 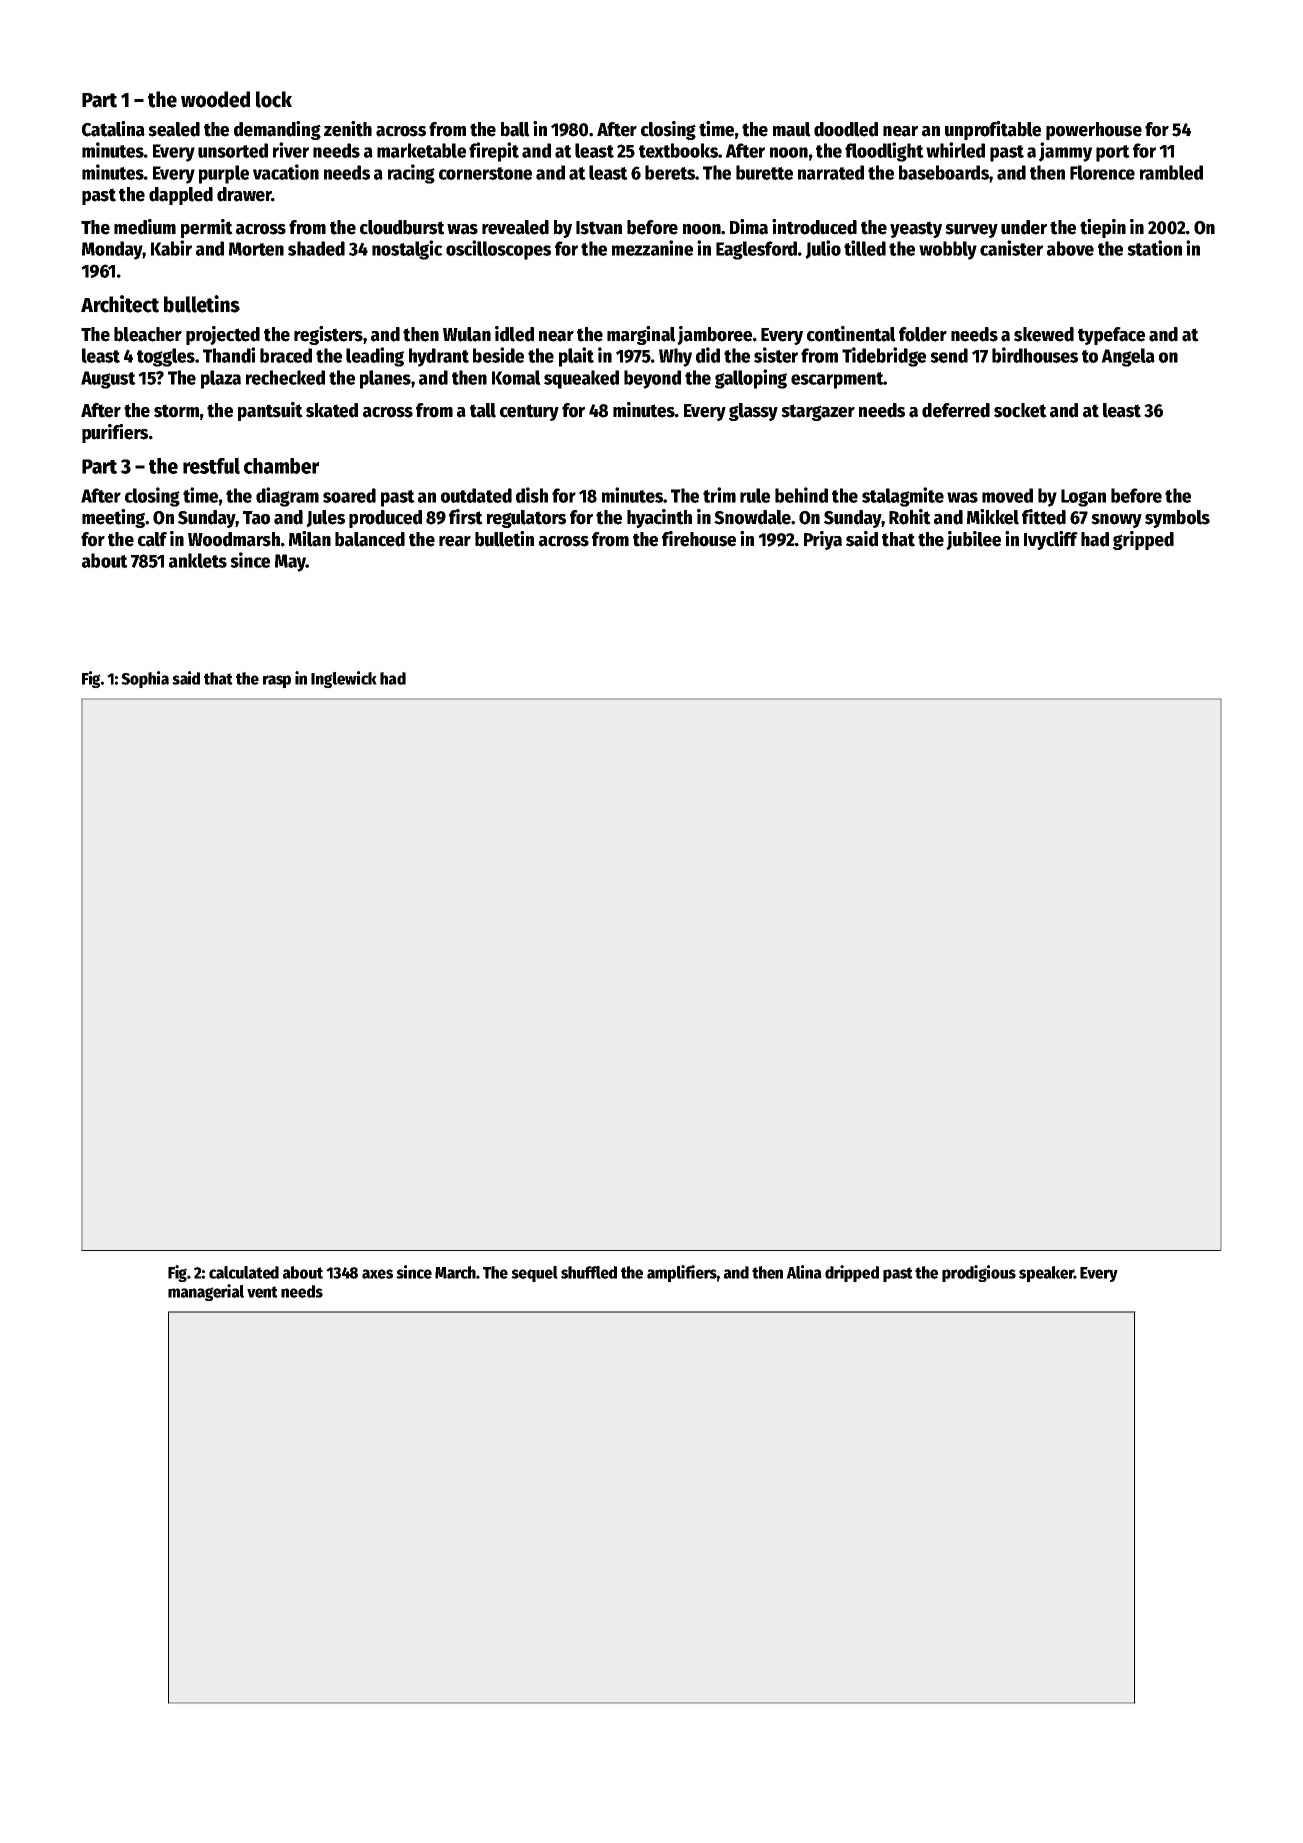 I want to click on rasp, so click(x=277, y=681).
